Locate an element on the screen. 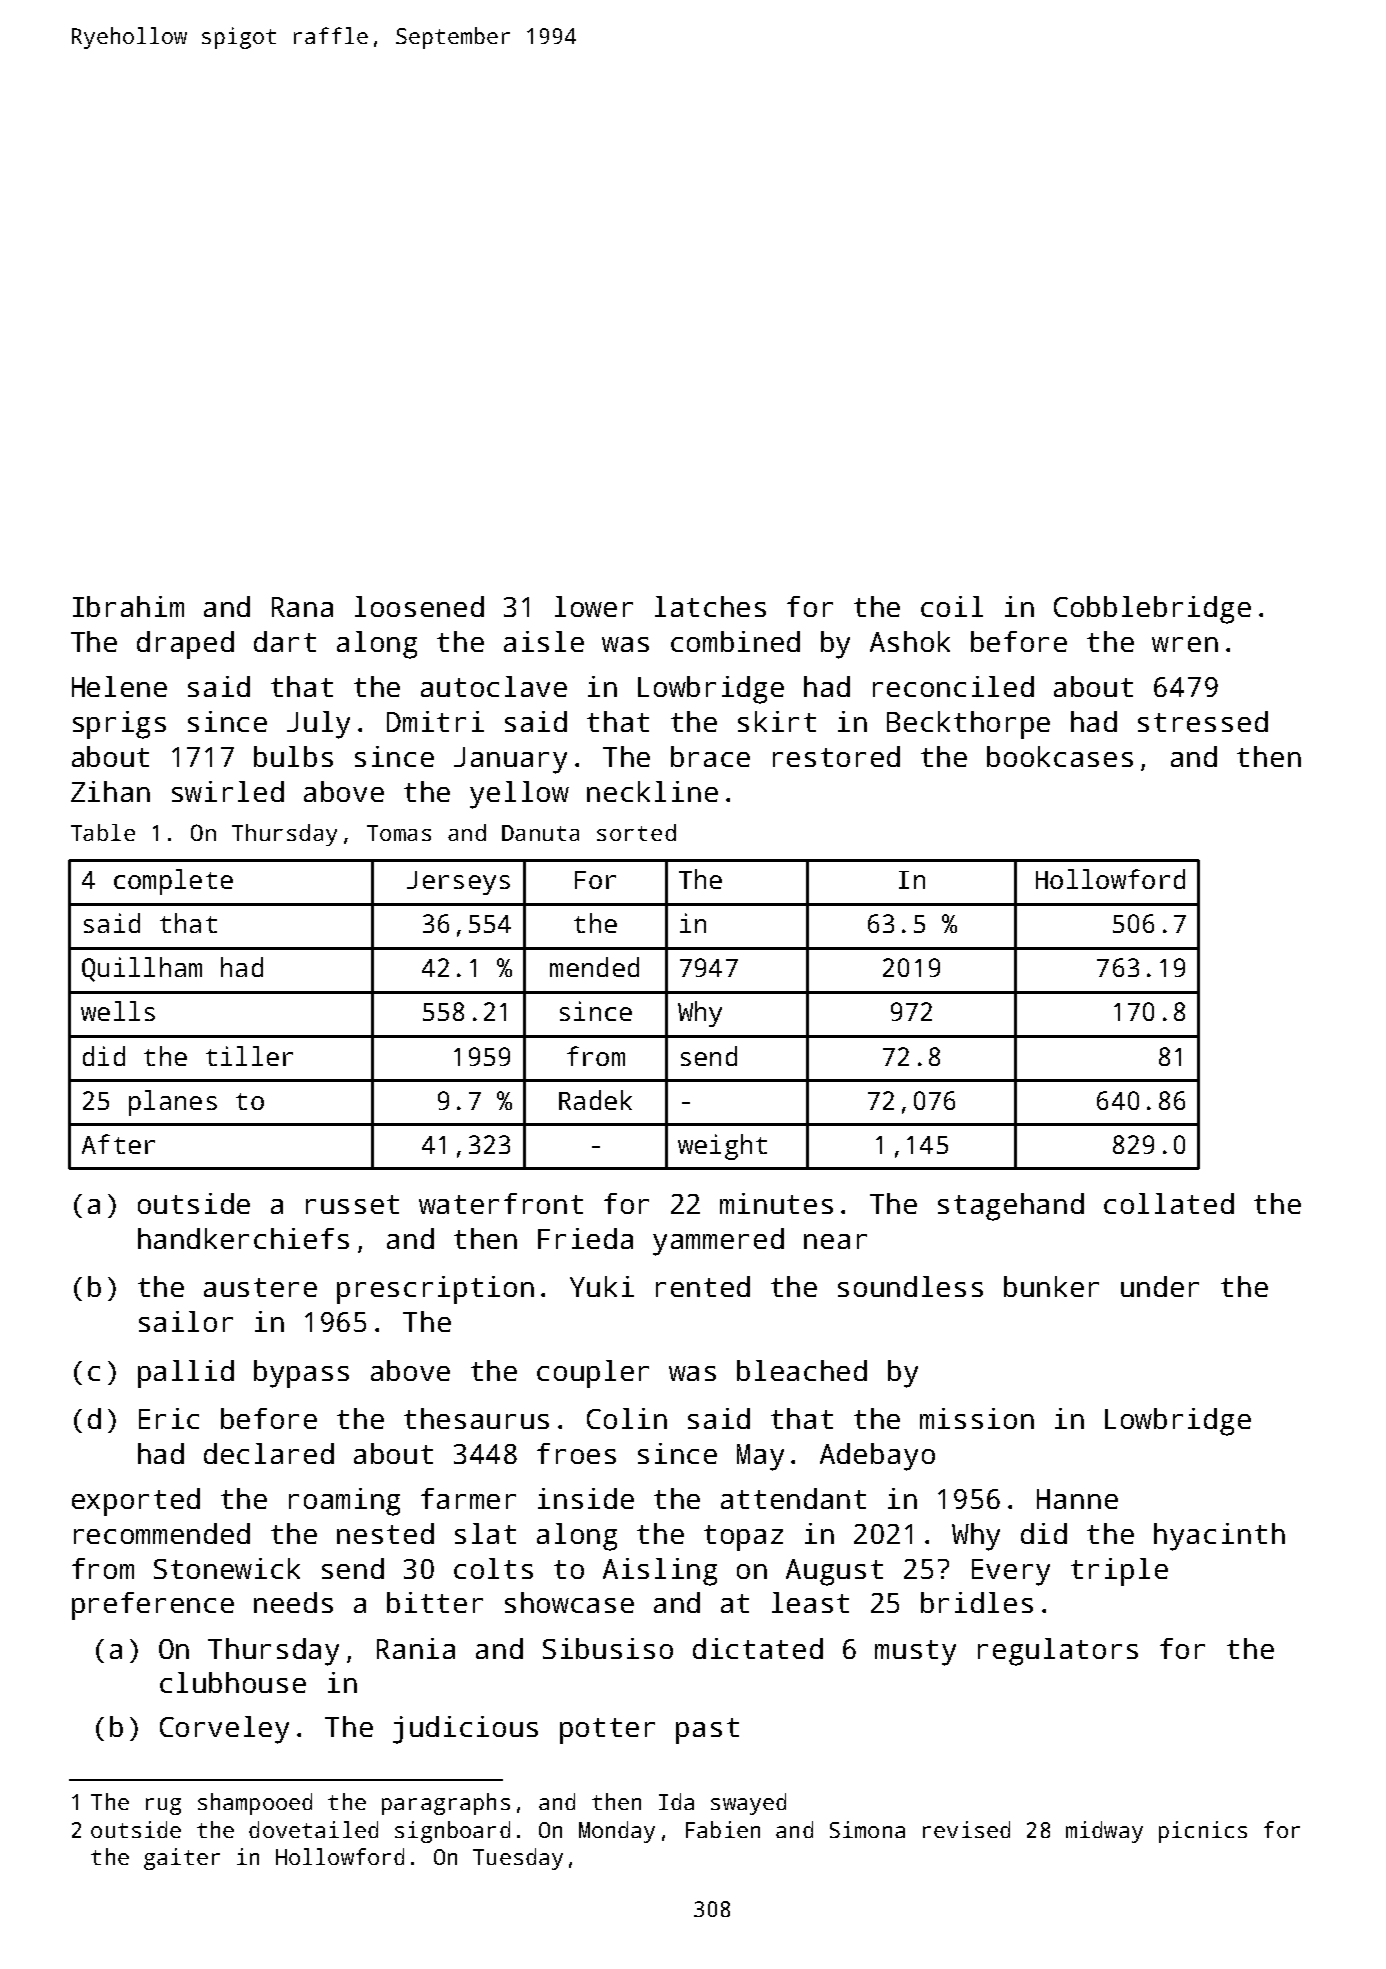 The width and height of the screenshot is (1386, 1969). rug is located at coordinates (163, 1806).
